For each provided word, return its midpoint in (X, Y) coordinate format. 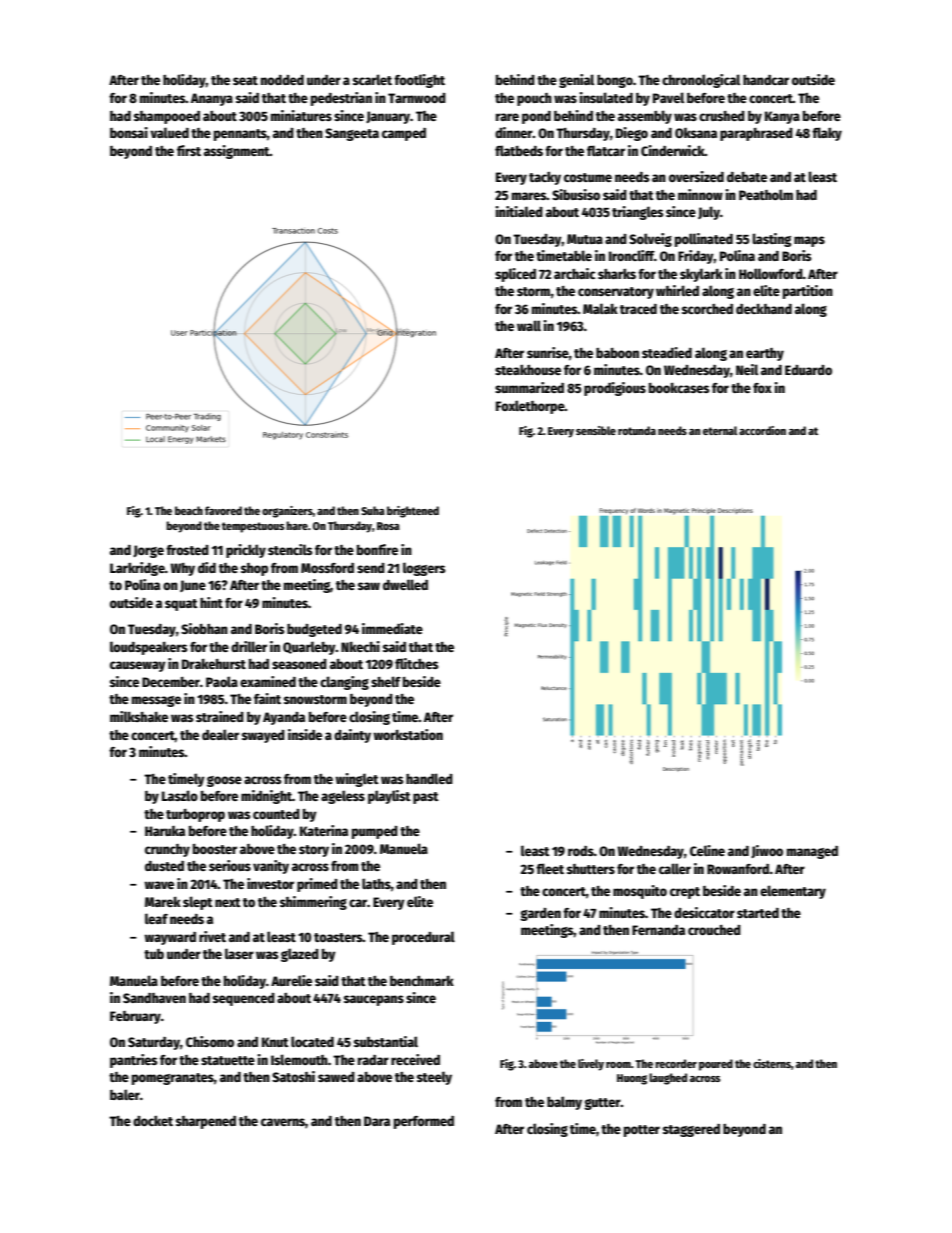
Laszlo (180, 795)
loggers (424, 569)
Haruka (165, 831)
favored (223, 510)
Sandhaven (154, 998)
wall (529, 325)
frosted (187, 550)
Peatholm (766, 194)
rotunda (637, 430)
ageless (343, 797)
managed (812, 852)
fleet (550, 868)
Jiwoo (767, 851)
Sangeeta (352, 134)
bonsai (129, 132)
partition (808, 292)
